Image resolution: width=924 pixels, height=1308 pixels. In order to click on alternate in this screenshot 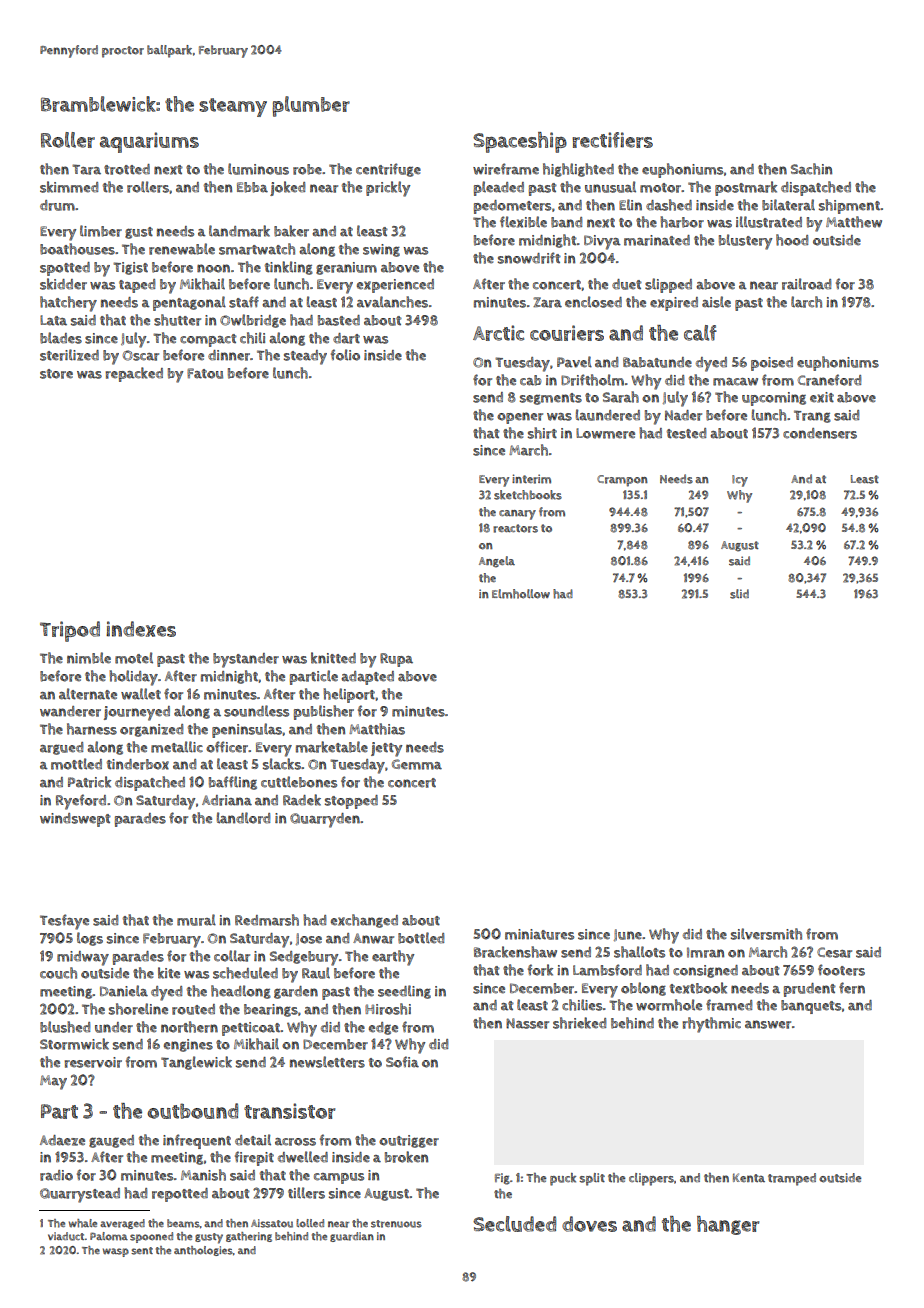, I will do `click(88, 694)`.
